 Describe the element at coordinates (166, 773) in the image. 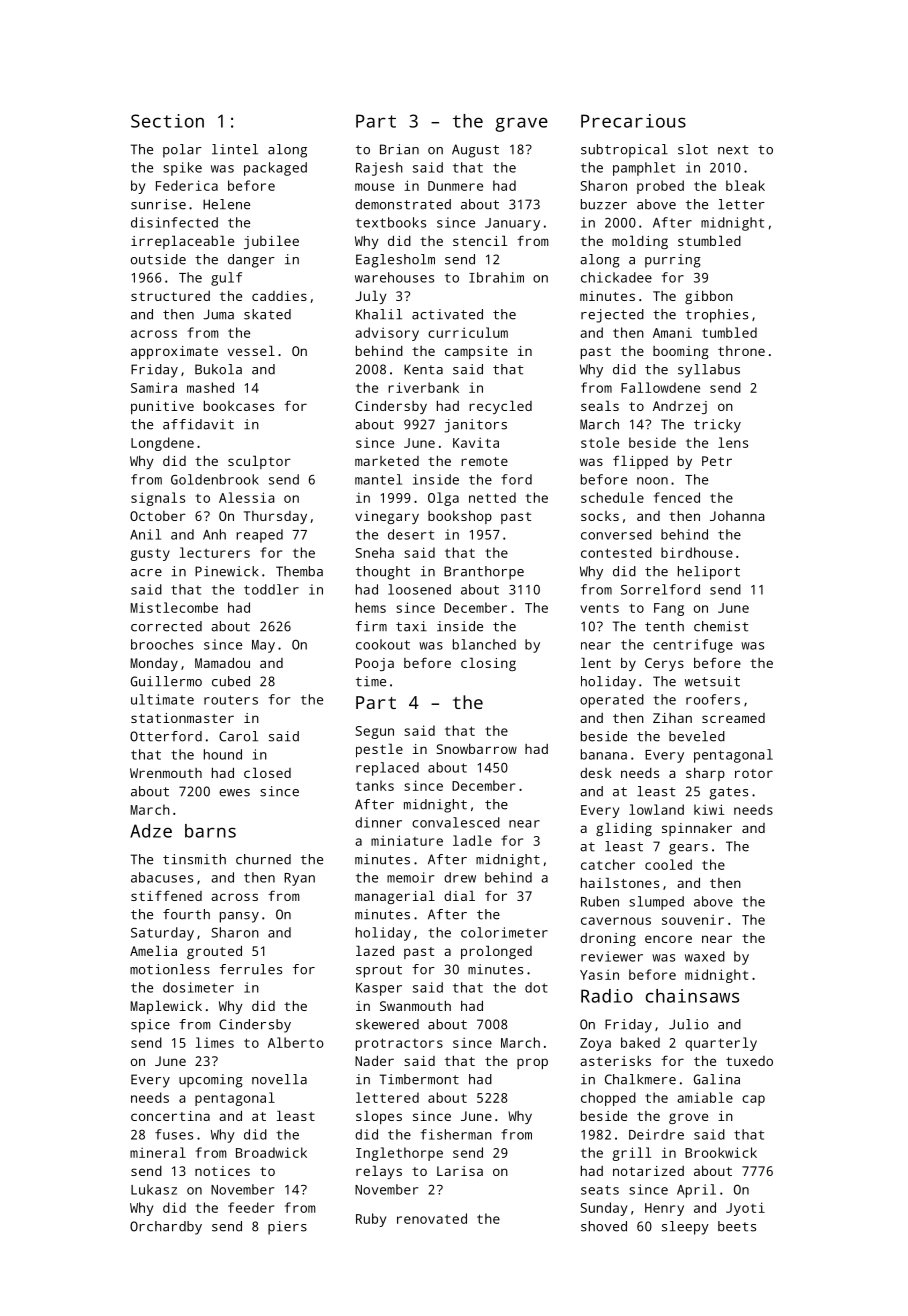

I see `Wrenmouth` at that location.
